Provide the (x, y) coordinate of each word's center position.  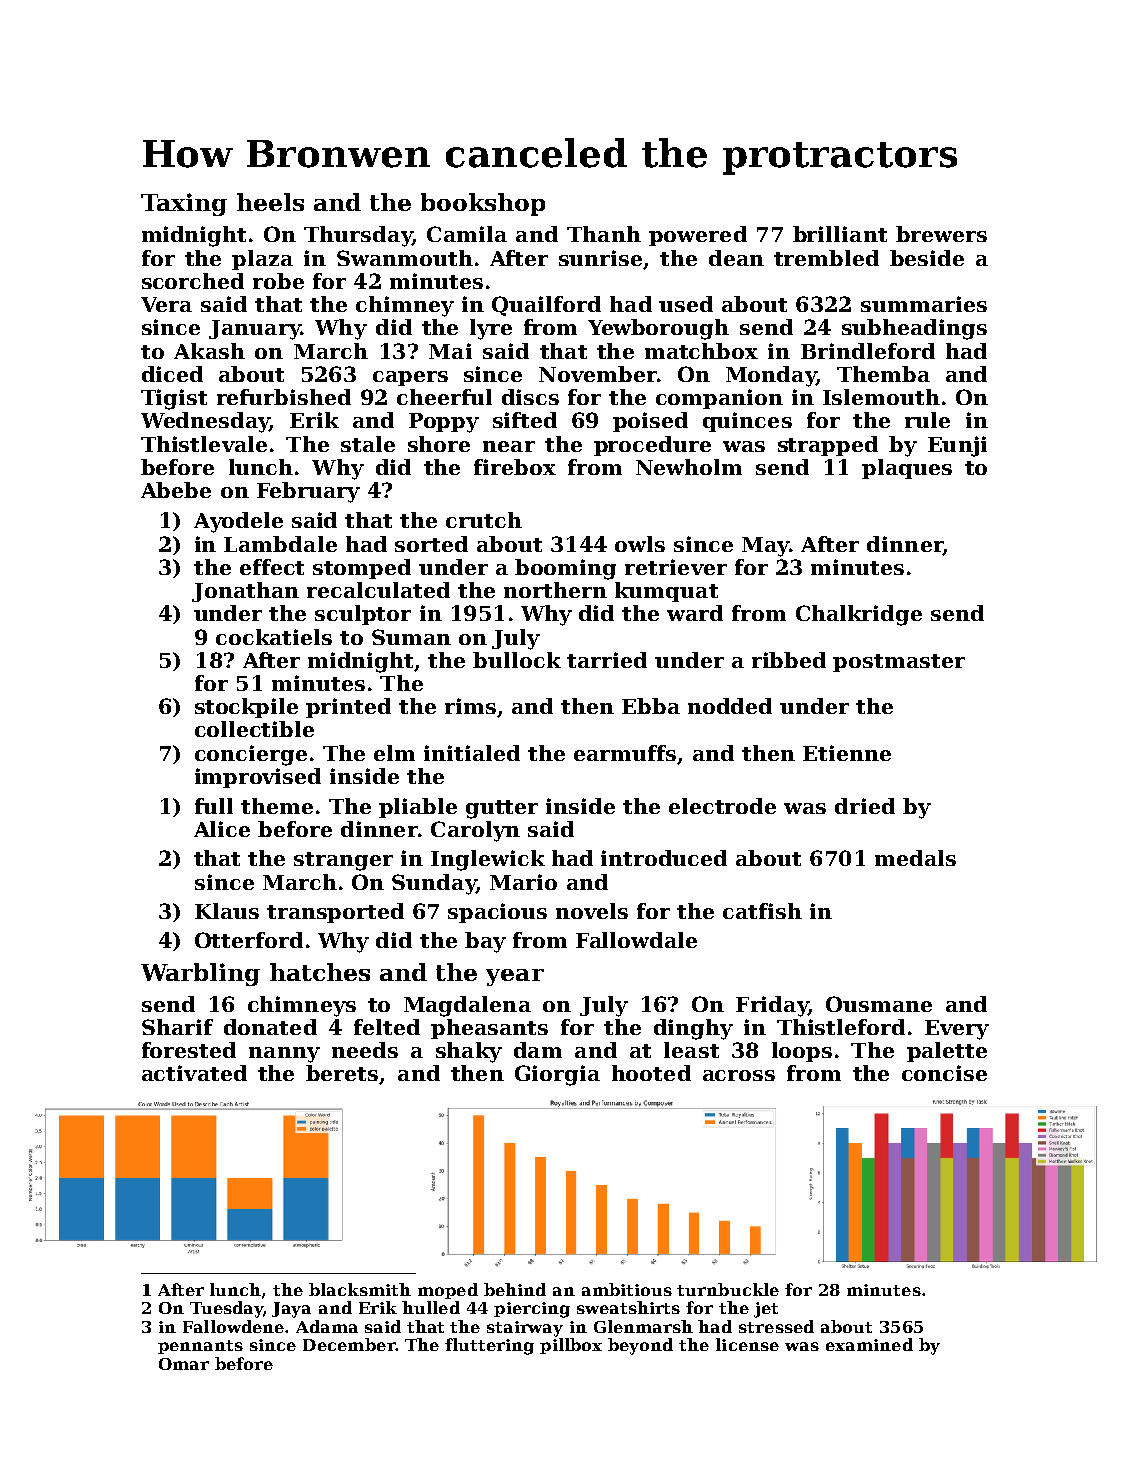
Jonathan (245, 592)
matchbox (701, 351)
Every (957, 1030)
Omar (184, 1364)
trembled (826, 258)
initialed (472, 753)
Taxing (184, 204)
